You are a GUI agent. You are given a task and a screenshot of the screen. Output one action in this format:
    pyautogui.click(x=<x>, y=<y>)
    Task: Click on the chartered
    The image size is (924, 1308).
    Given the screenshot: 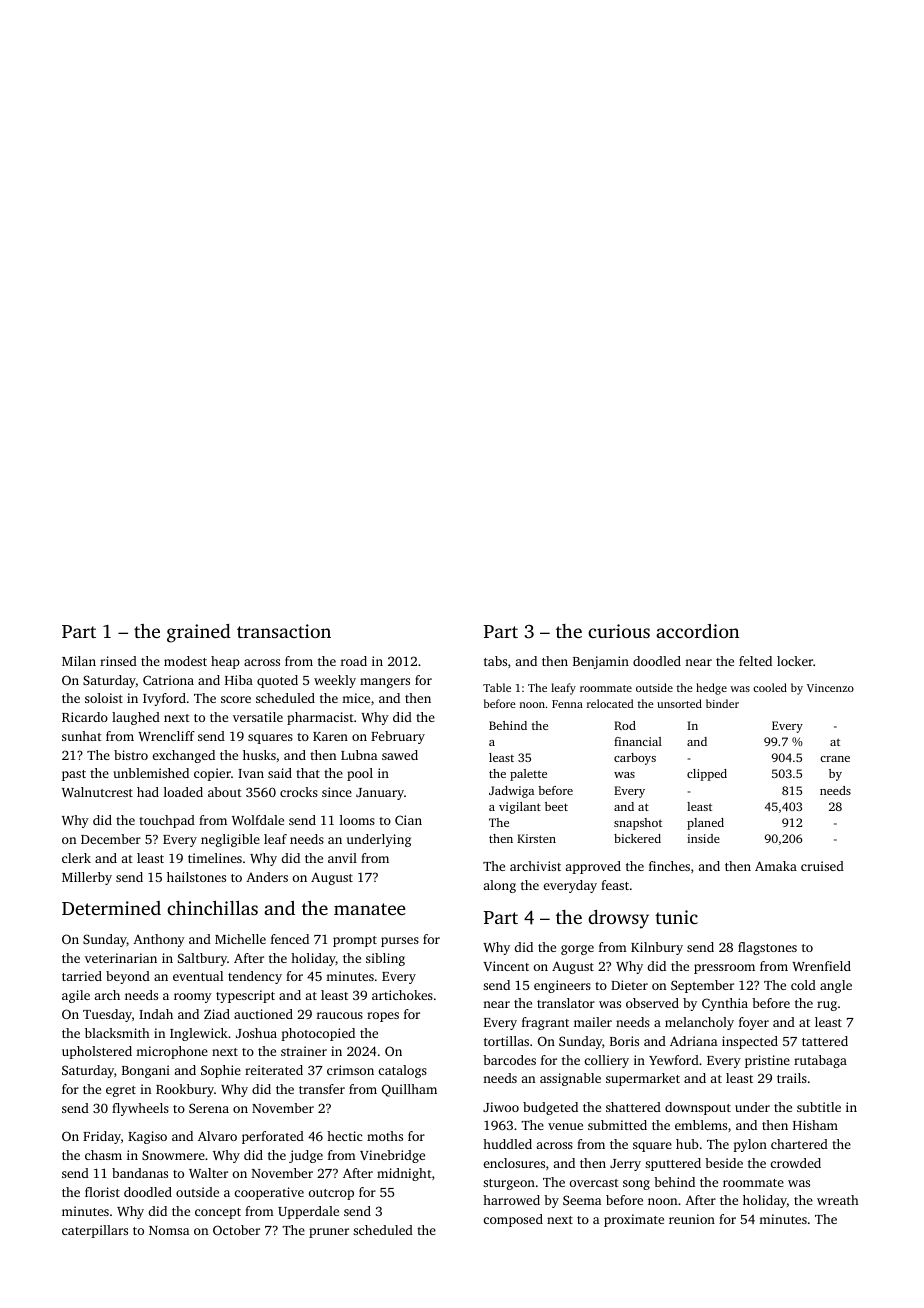 What is the action you would take?
    pyautogui.click(x=799, y=1144)
